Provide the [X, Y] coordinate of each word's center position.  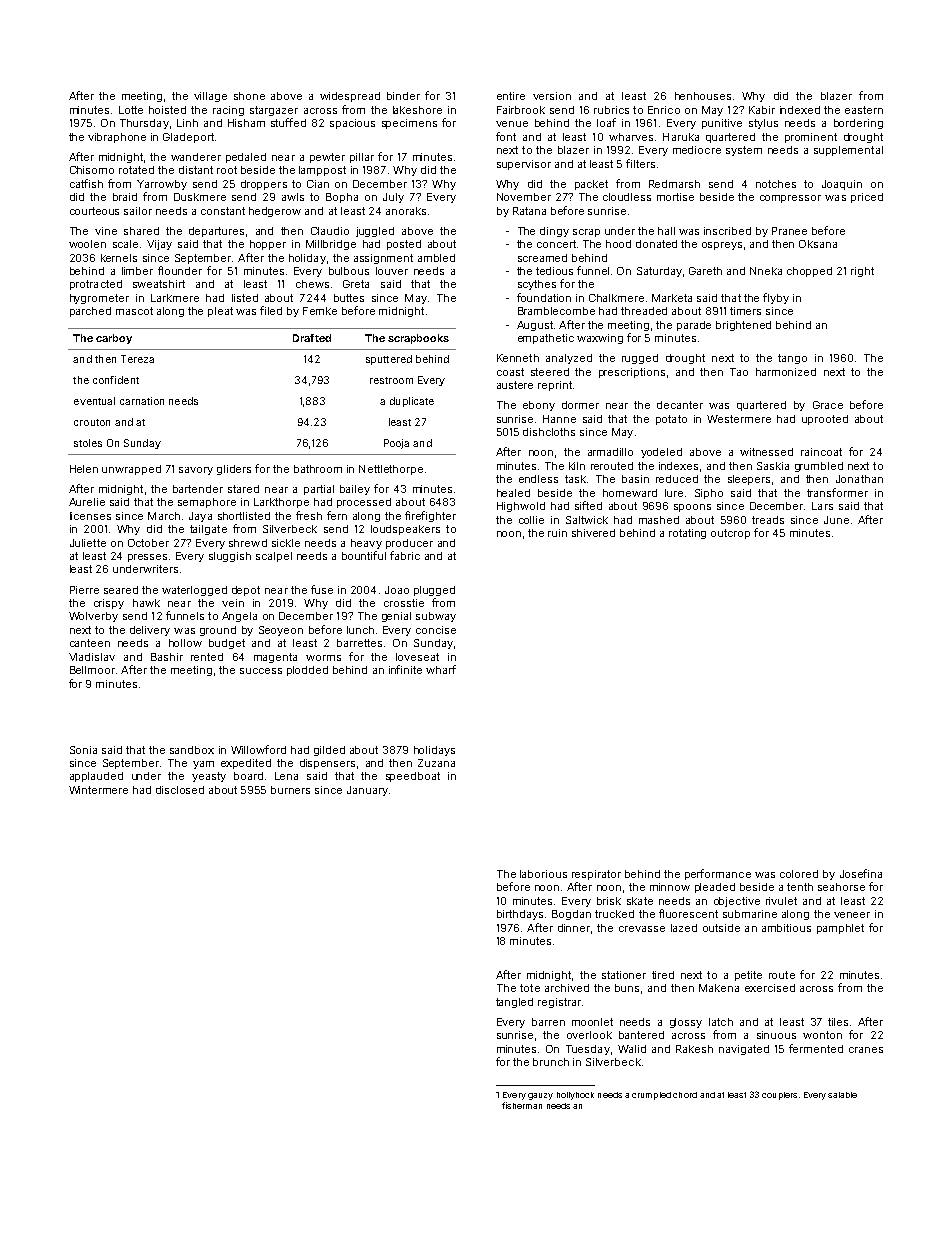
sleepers [749, 480]
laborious [543, 874]
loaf [606, 122]
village [210, 97]
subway [436, 617]
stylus [763, 124]
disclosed [180, 790]
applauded [96, 777]
